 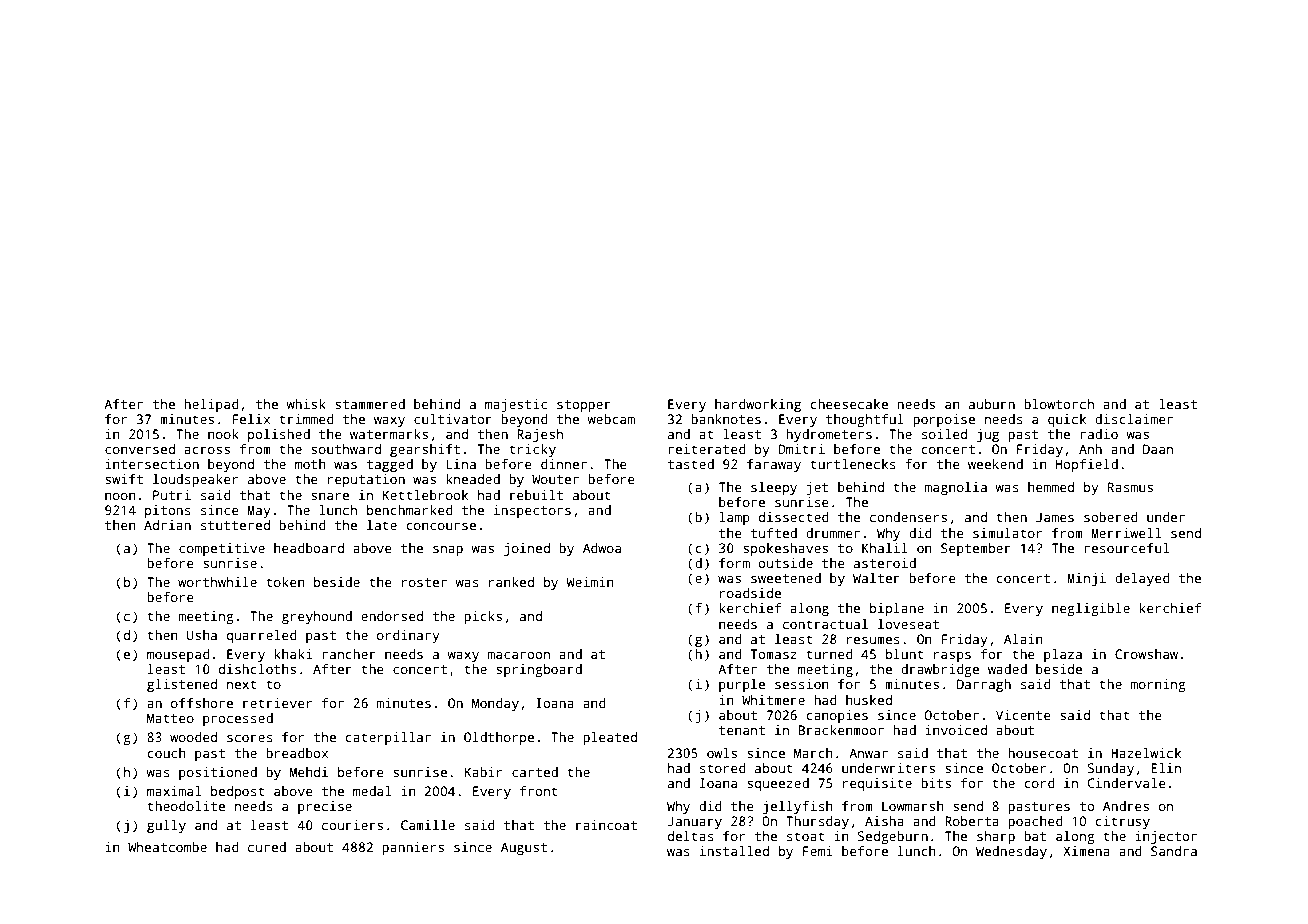 I want to click on blowtorch, so click(x=1059, y=404).
